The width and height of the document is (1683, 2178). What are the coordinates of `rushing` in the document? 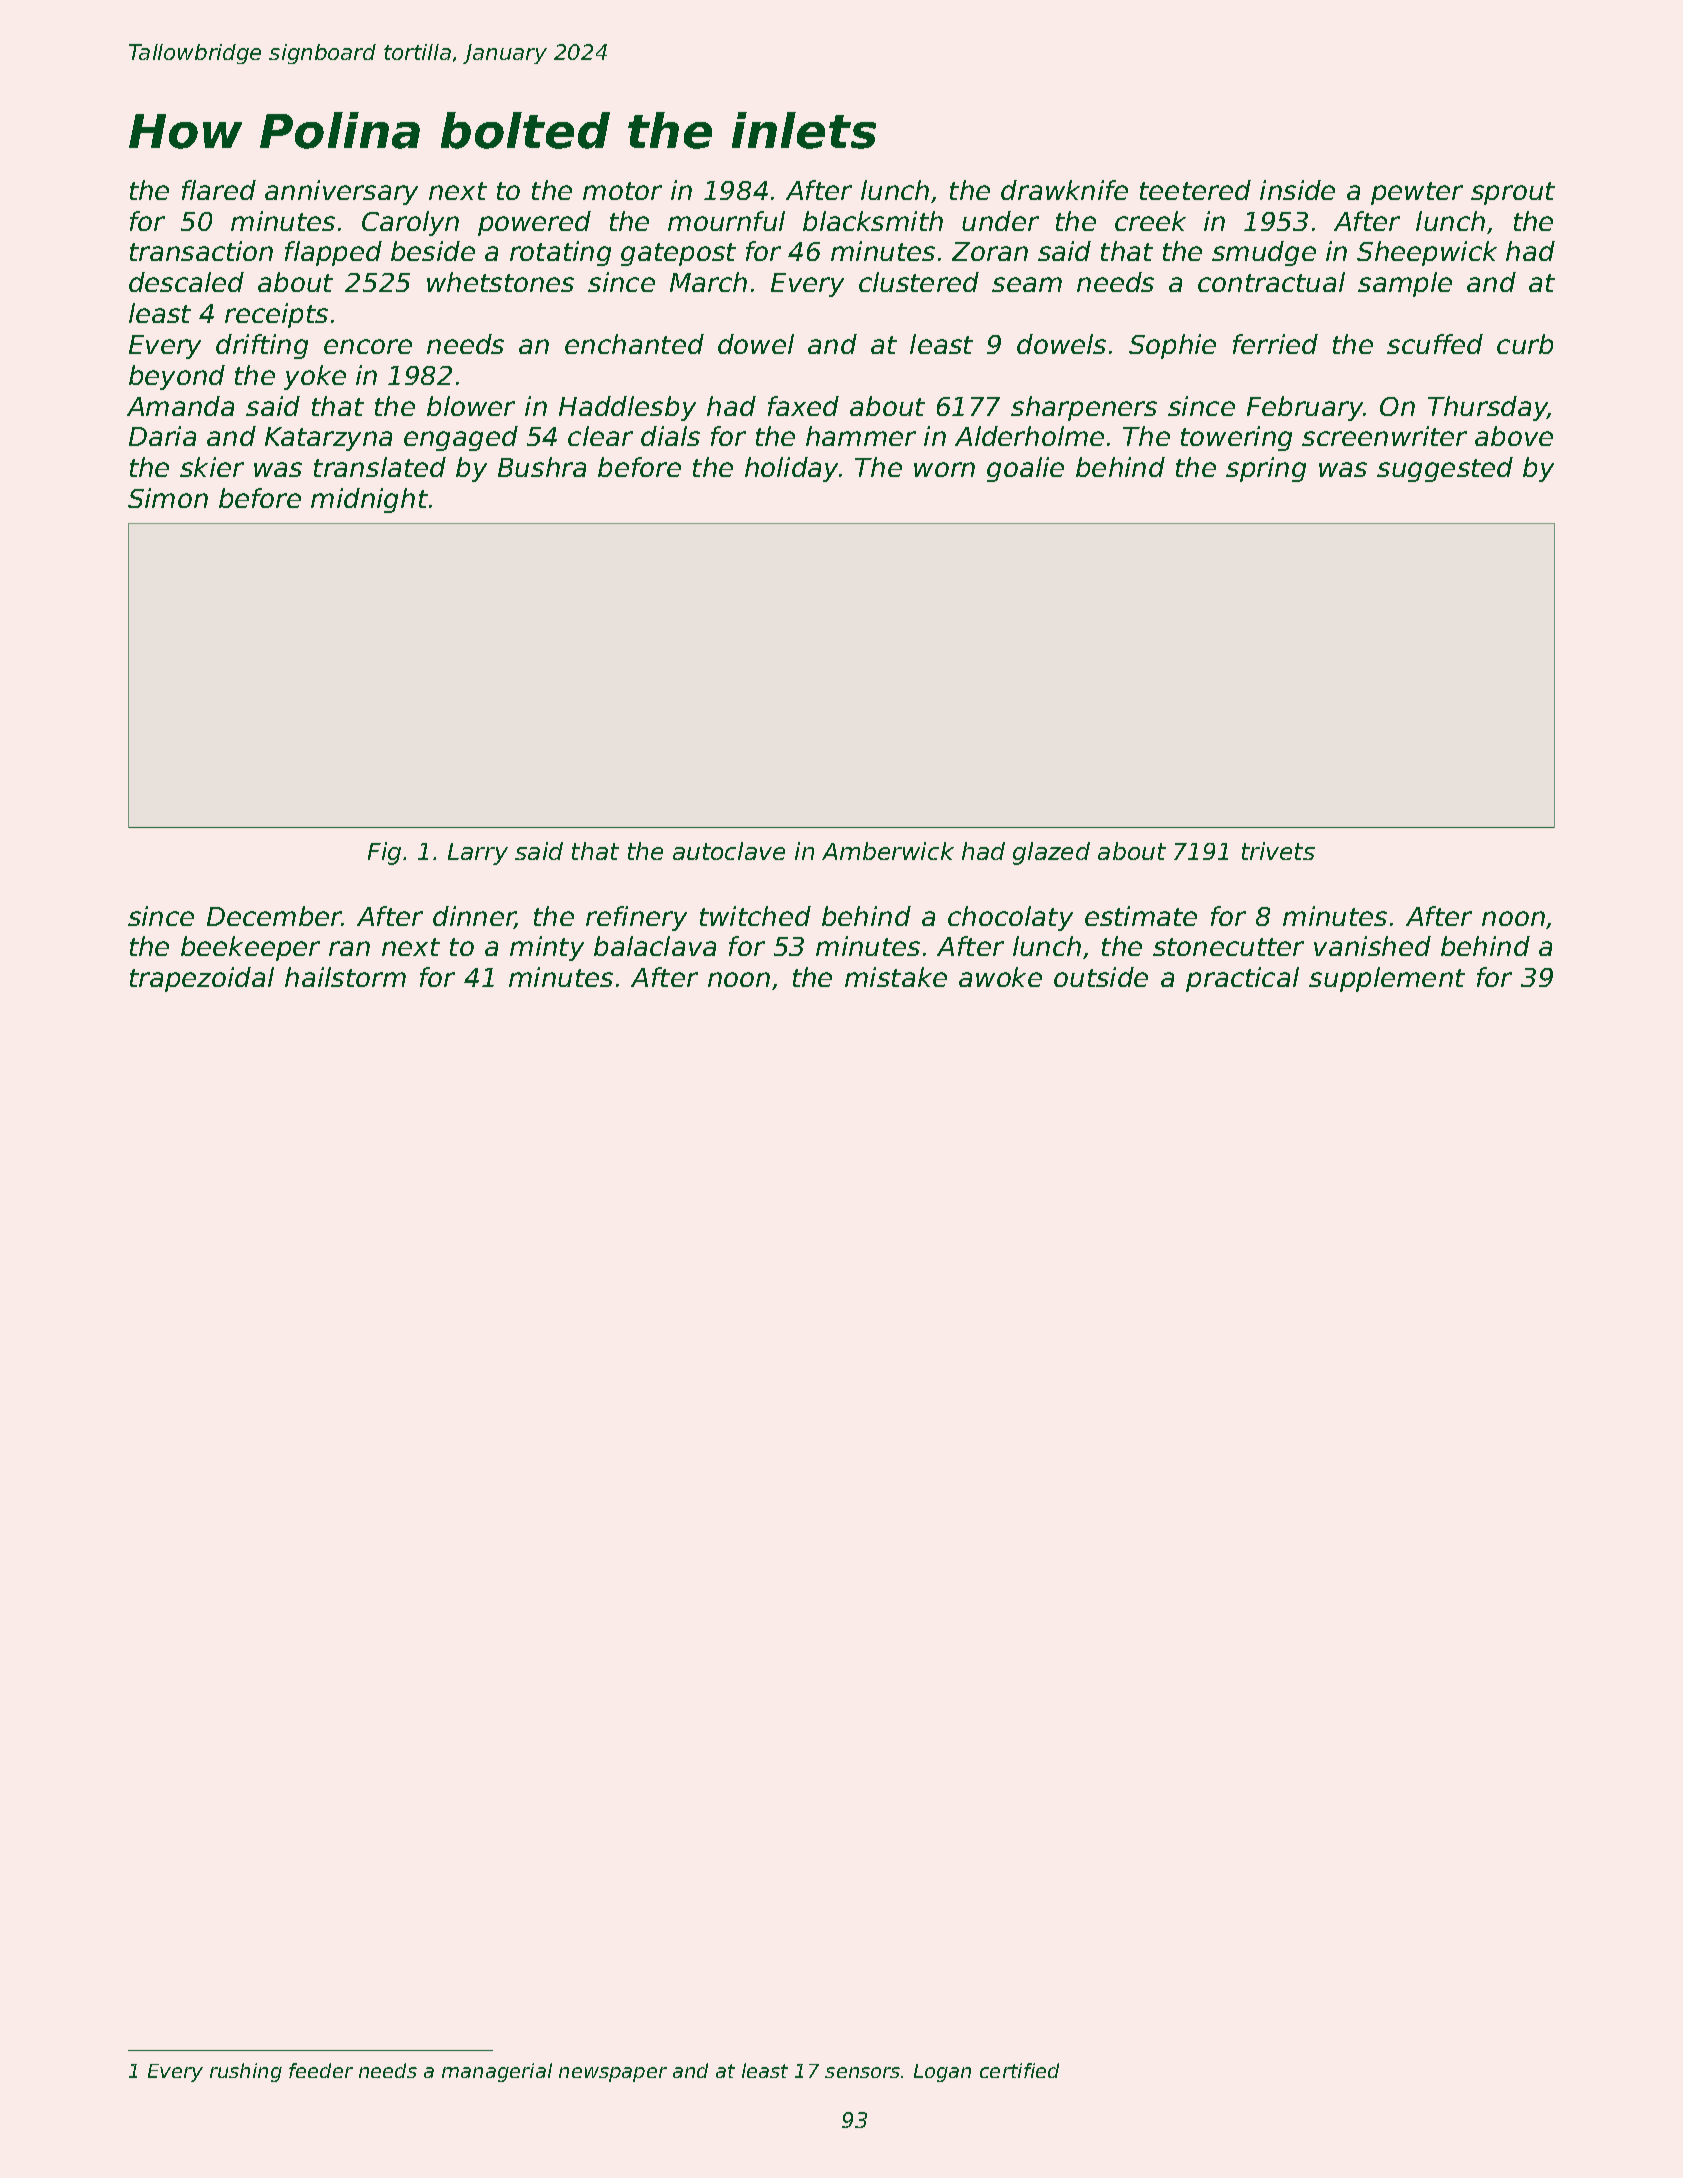 It's located at (246, 2072).
